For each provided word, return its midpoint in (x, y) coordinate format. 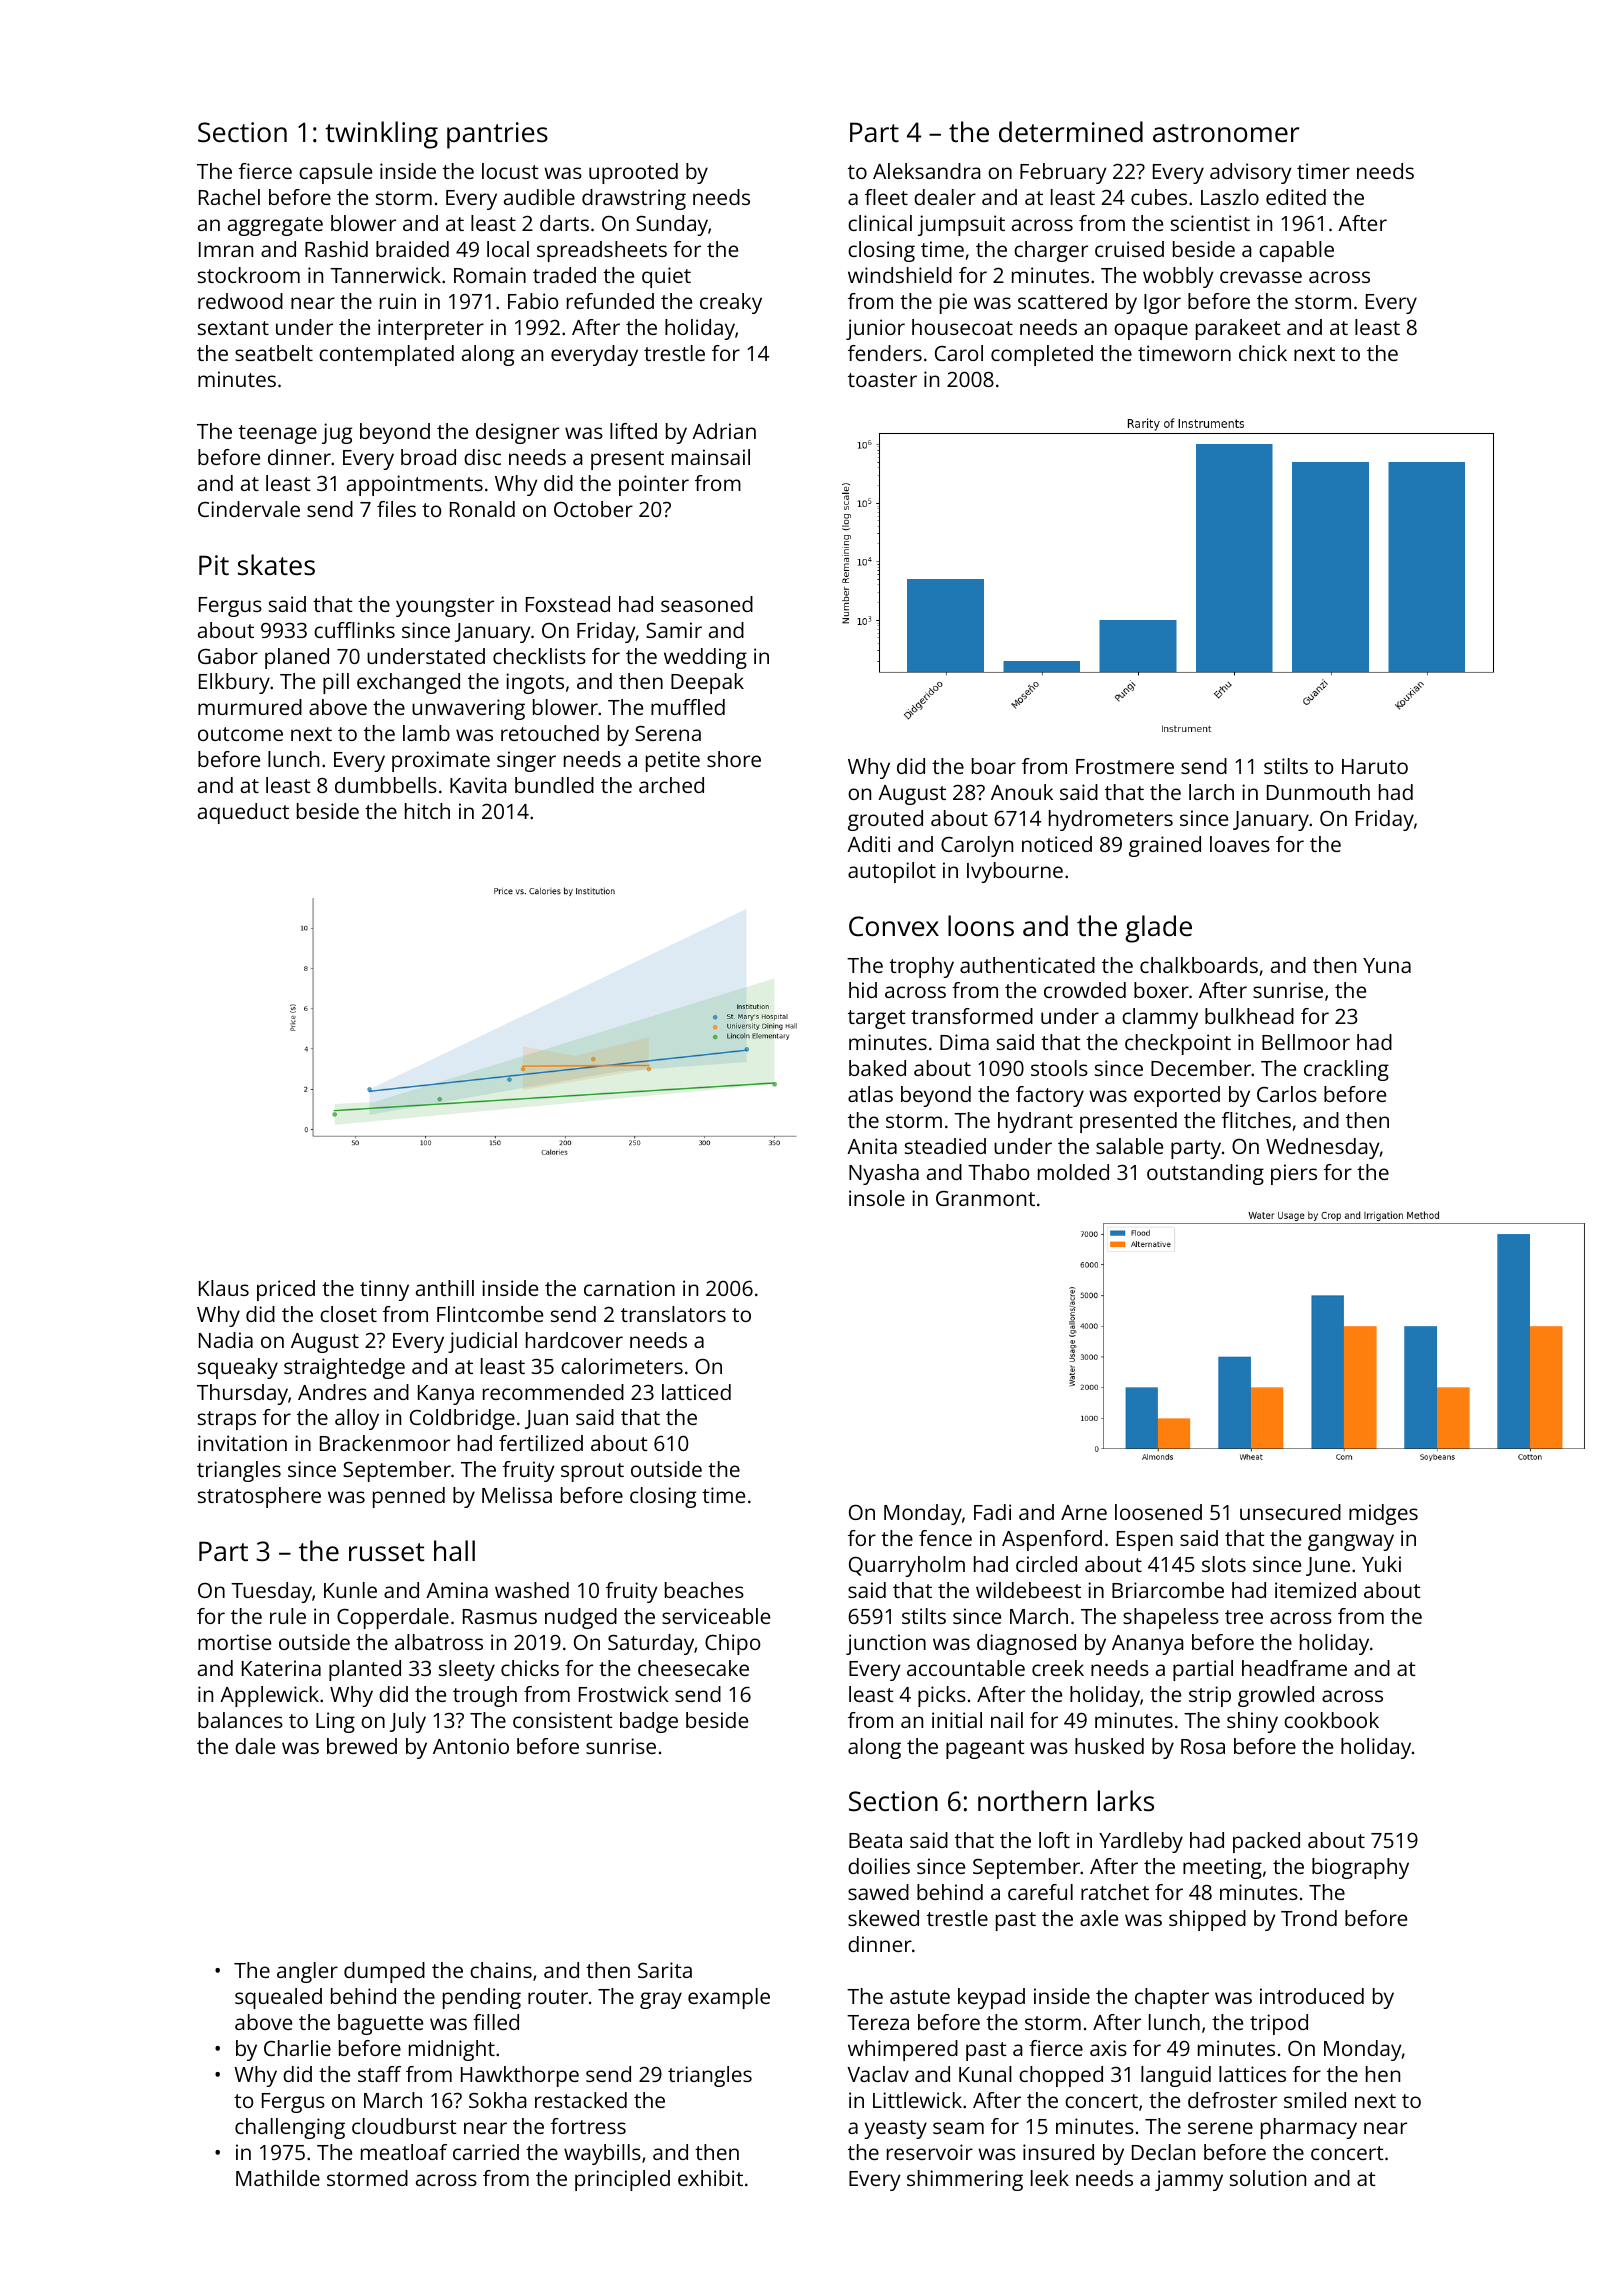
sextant (233, 328)
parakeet (1238, 329)
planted (365, 1670)
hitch (427, 811)
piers (1294, 1174)
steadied (945, 1146)
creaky (731, 303)
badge (649, 1722)
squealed (278, 1998)
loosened (1158, 1512)
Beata (875, 1840)
